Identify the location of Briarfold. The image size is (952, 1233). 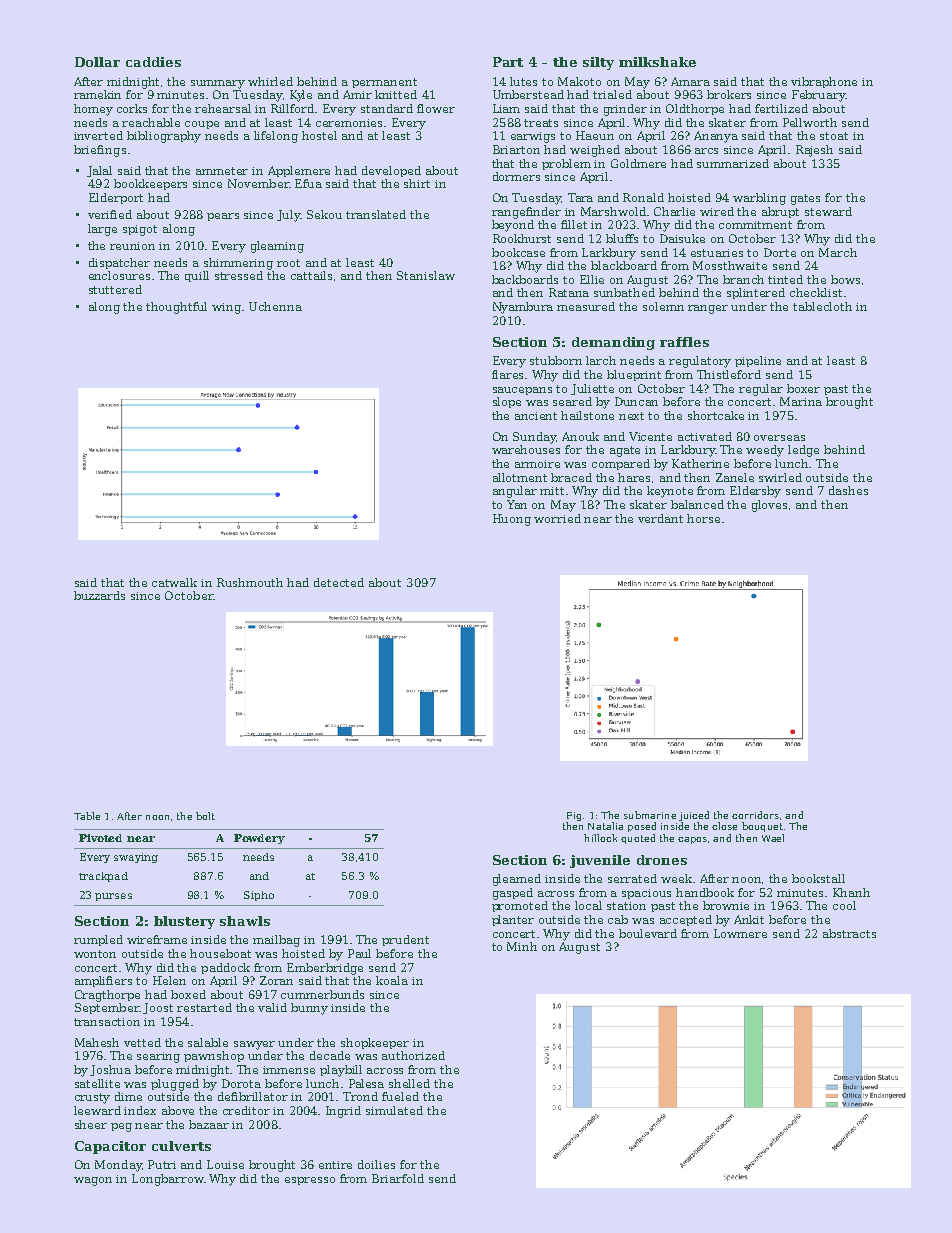
(398, 1178).
